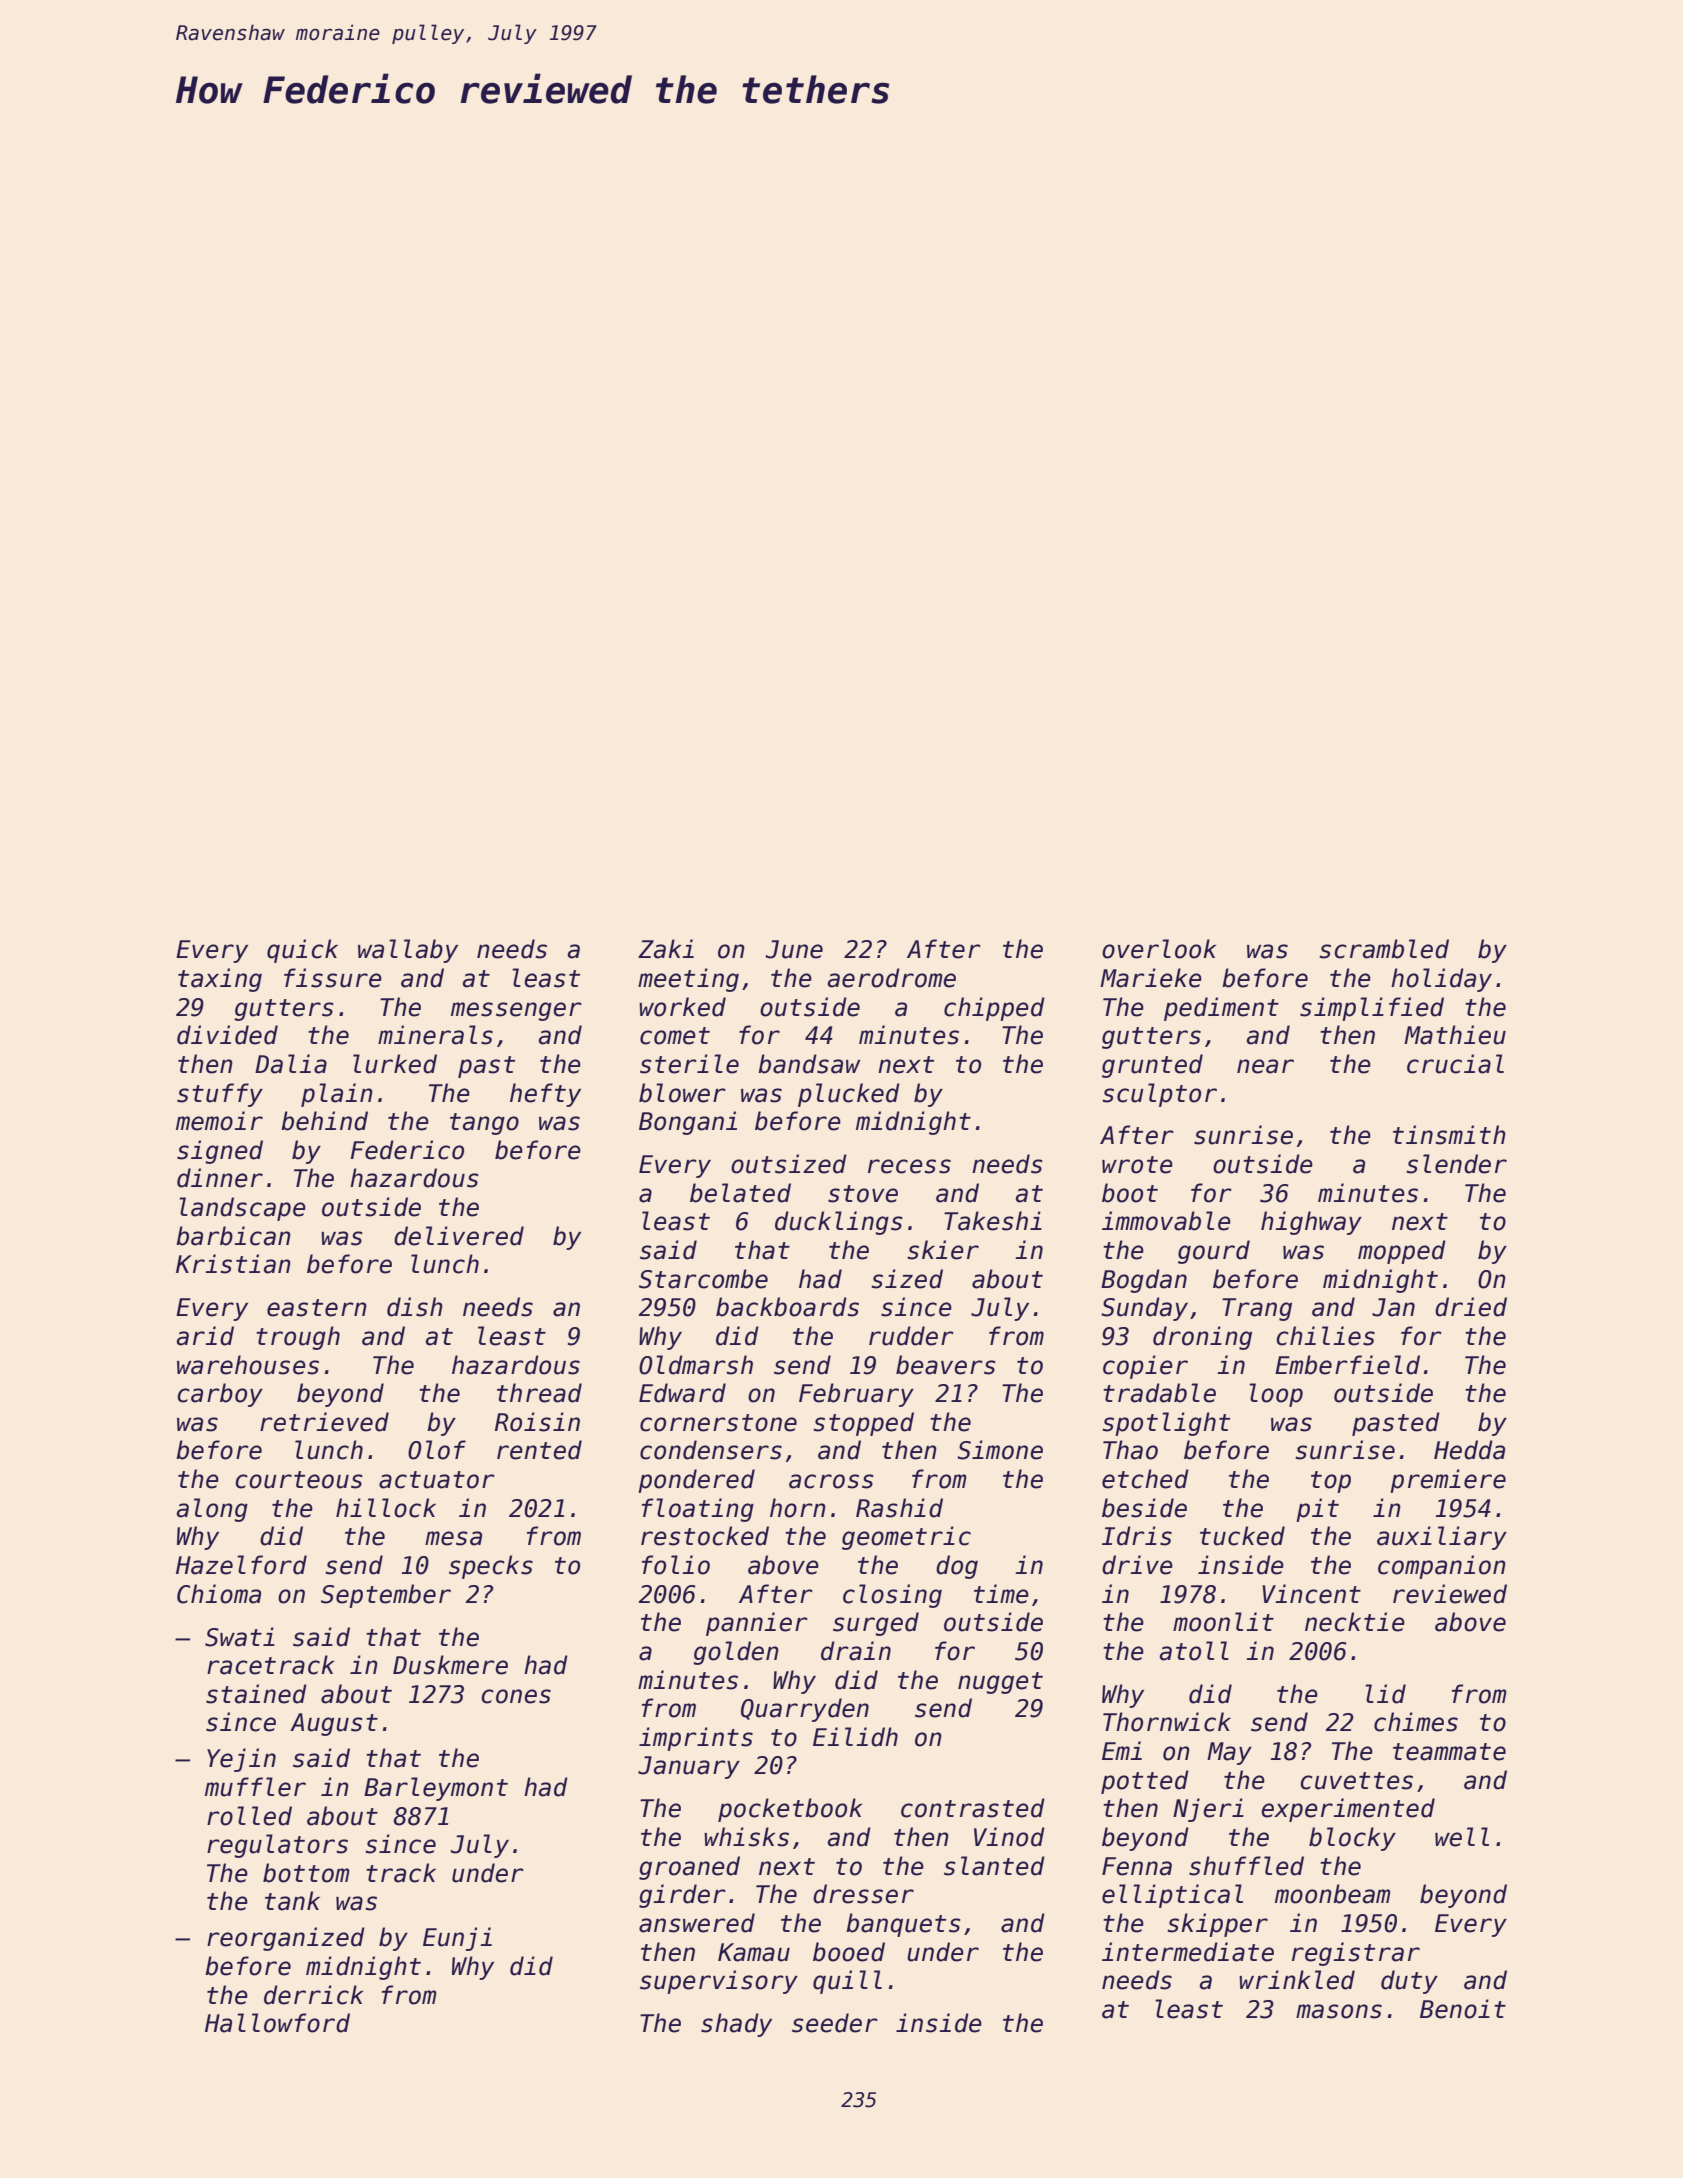 This image has height=2178, width=1683. Describe the element at coordinates (1449, 1135) in the image. I see `tinsmith` at that location.
